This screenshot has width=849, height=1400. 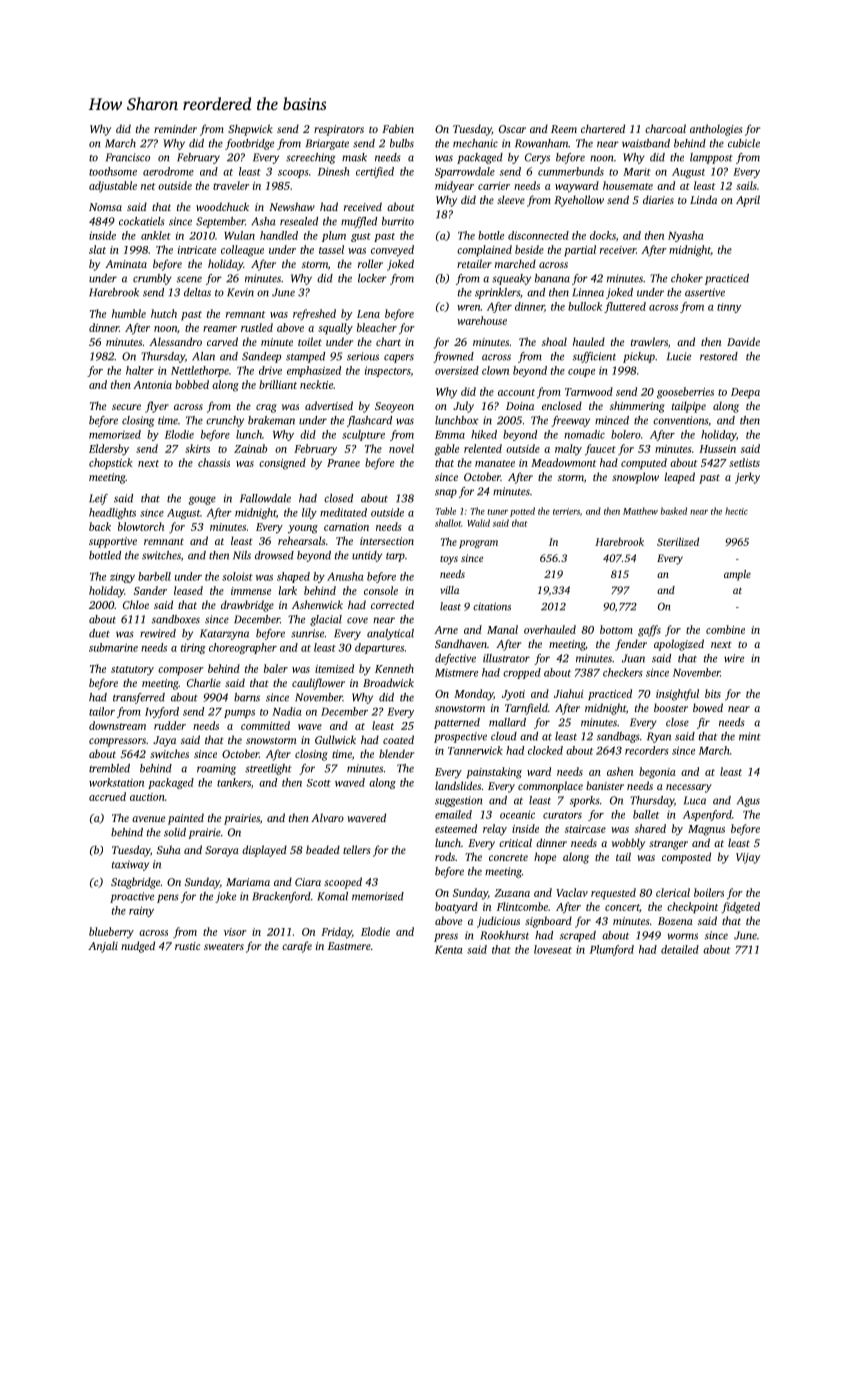 What do you see at coordinates (398, 128) in the screenshot?
I see `Fabien` at bounding box center [398, 128].
